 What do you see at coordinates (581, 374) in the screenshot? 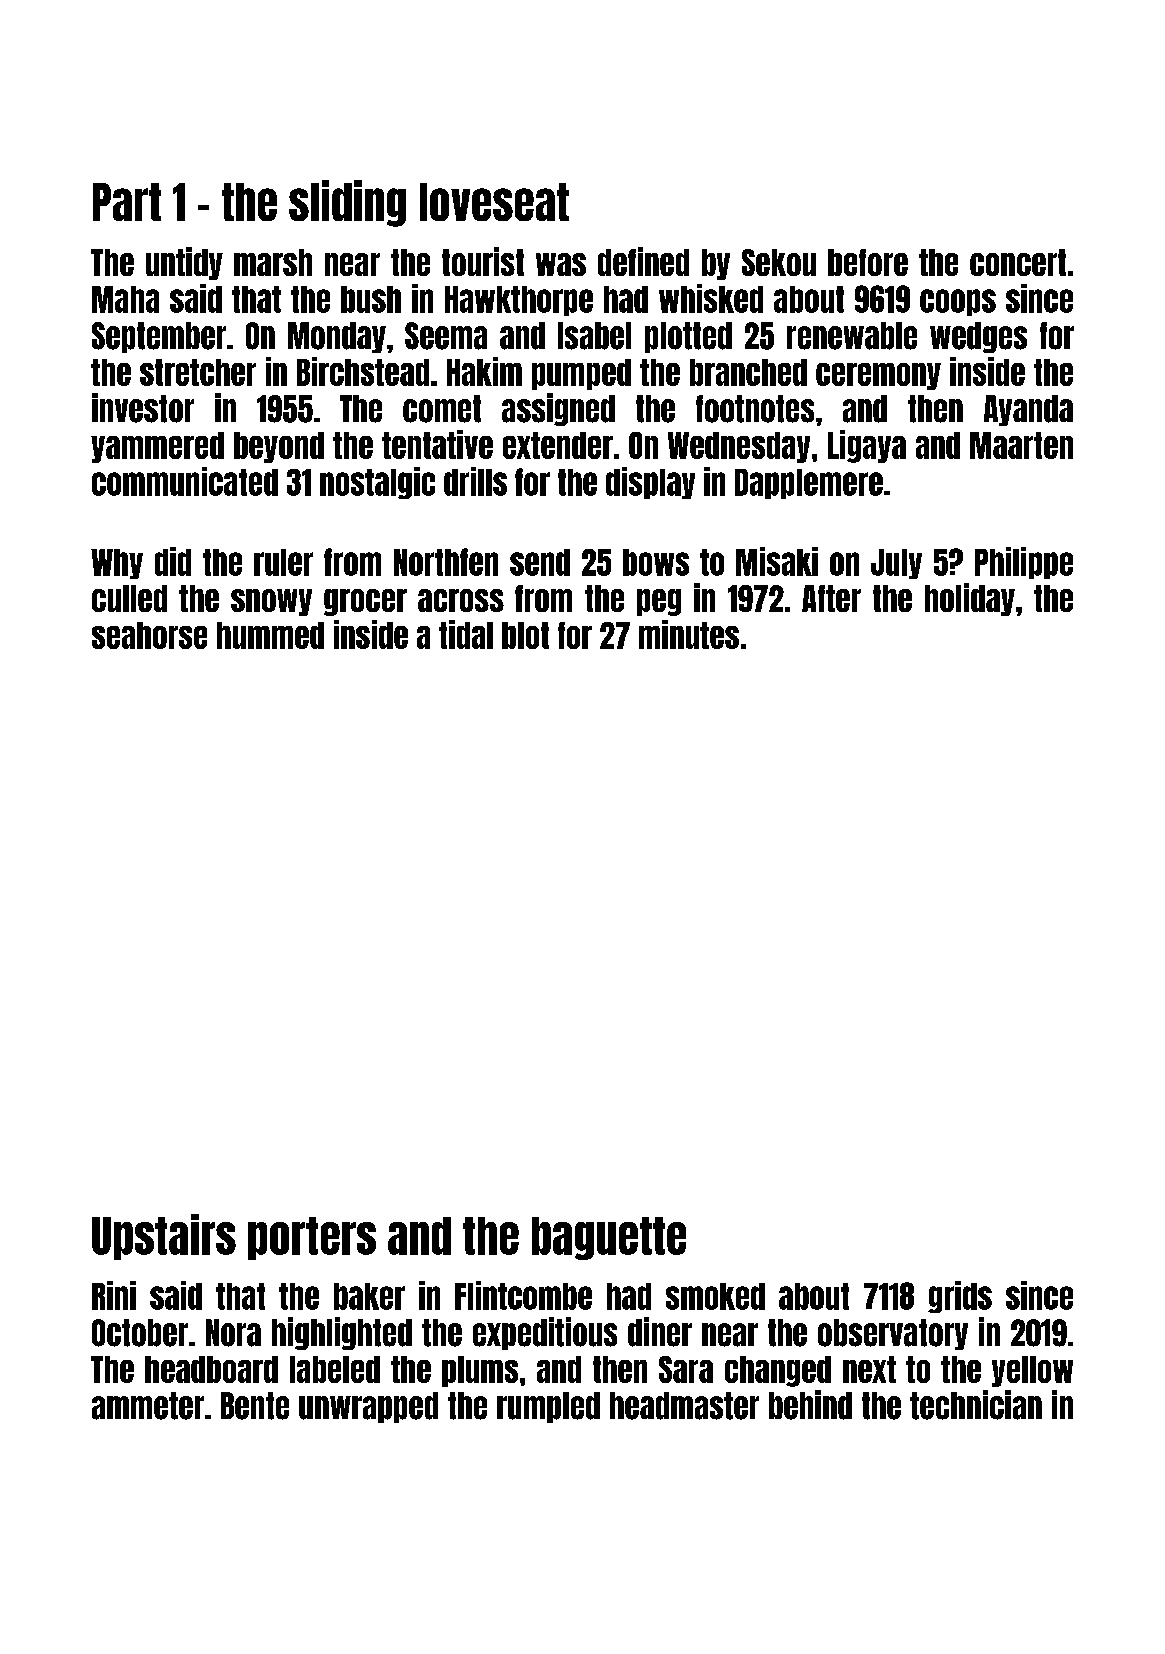
I see `pumped` at bounding box center [581, 374].
